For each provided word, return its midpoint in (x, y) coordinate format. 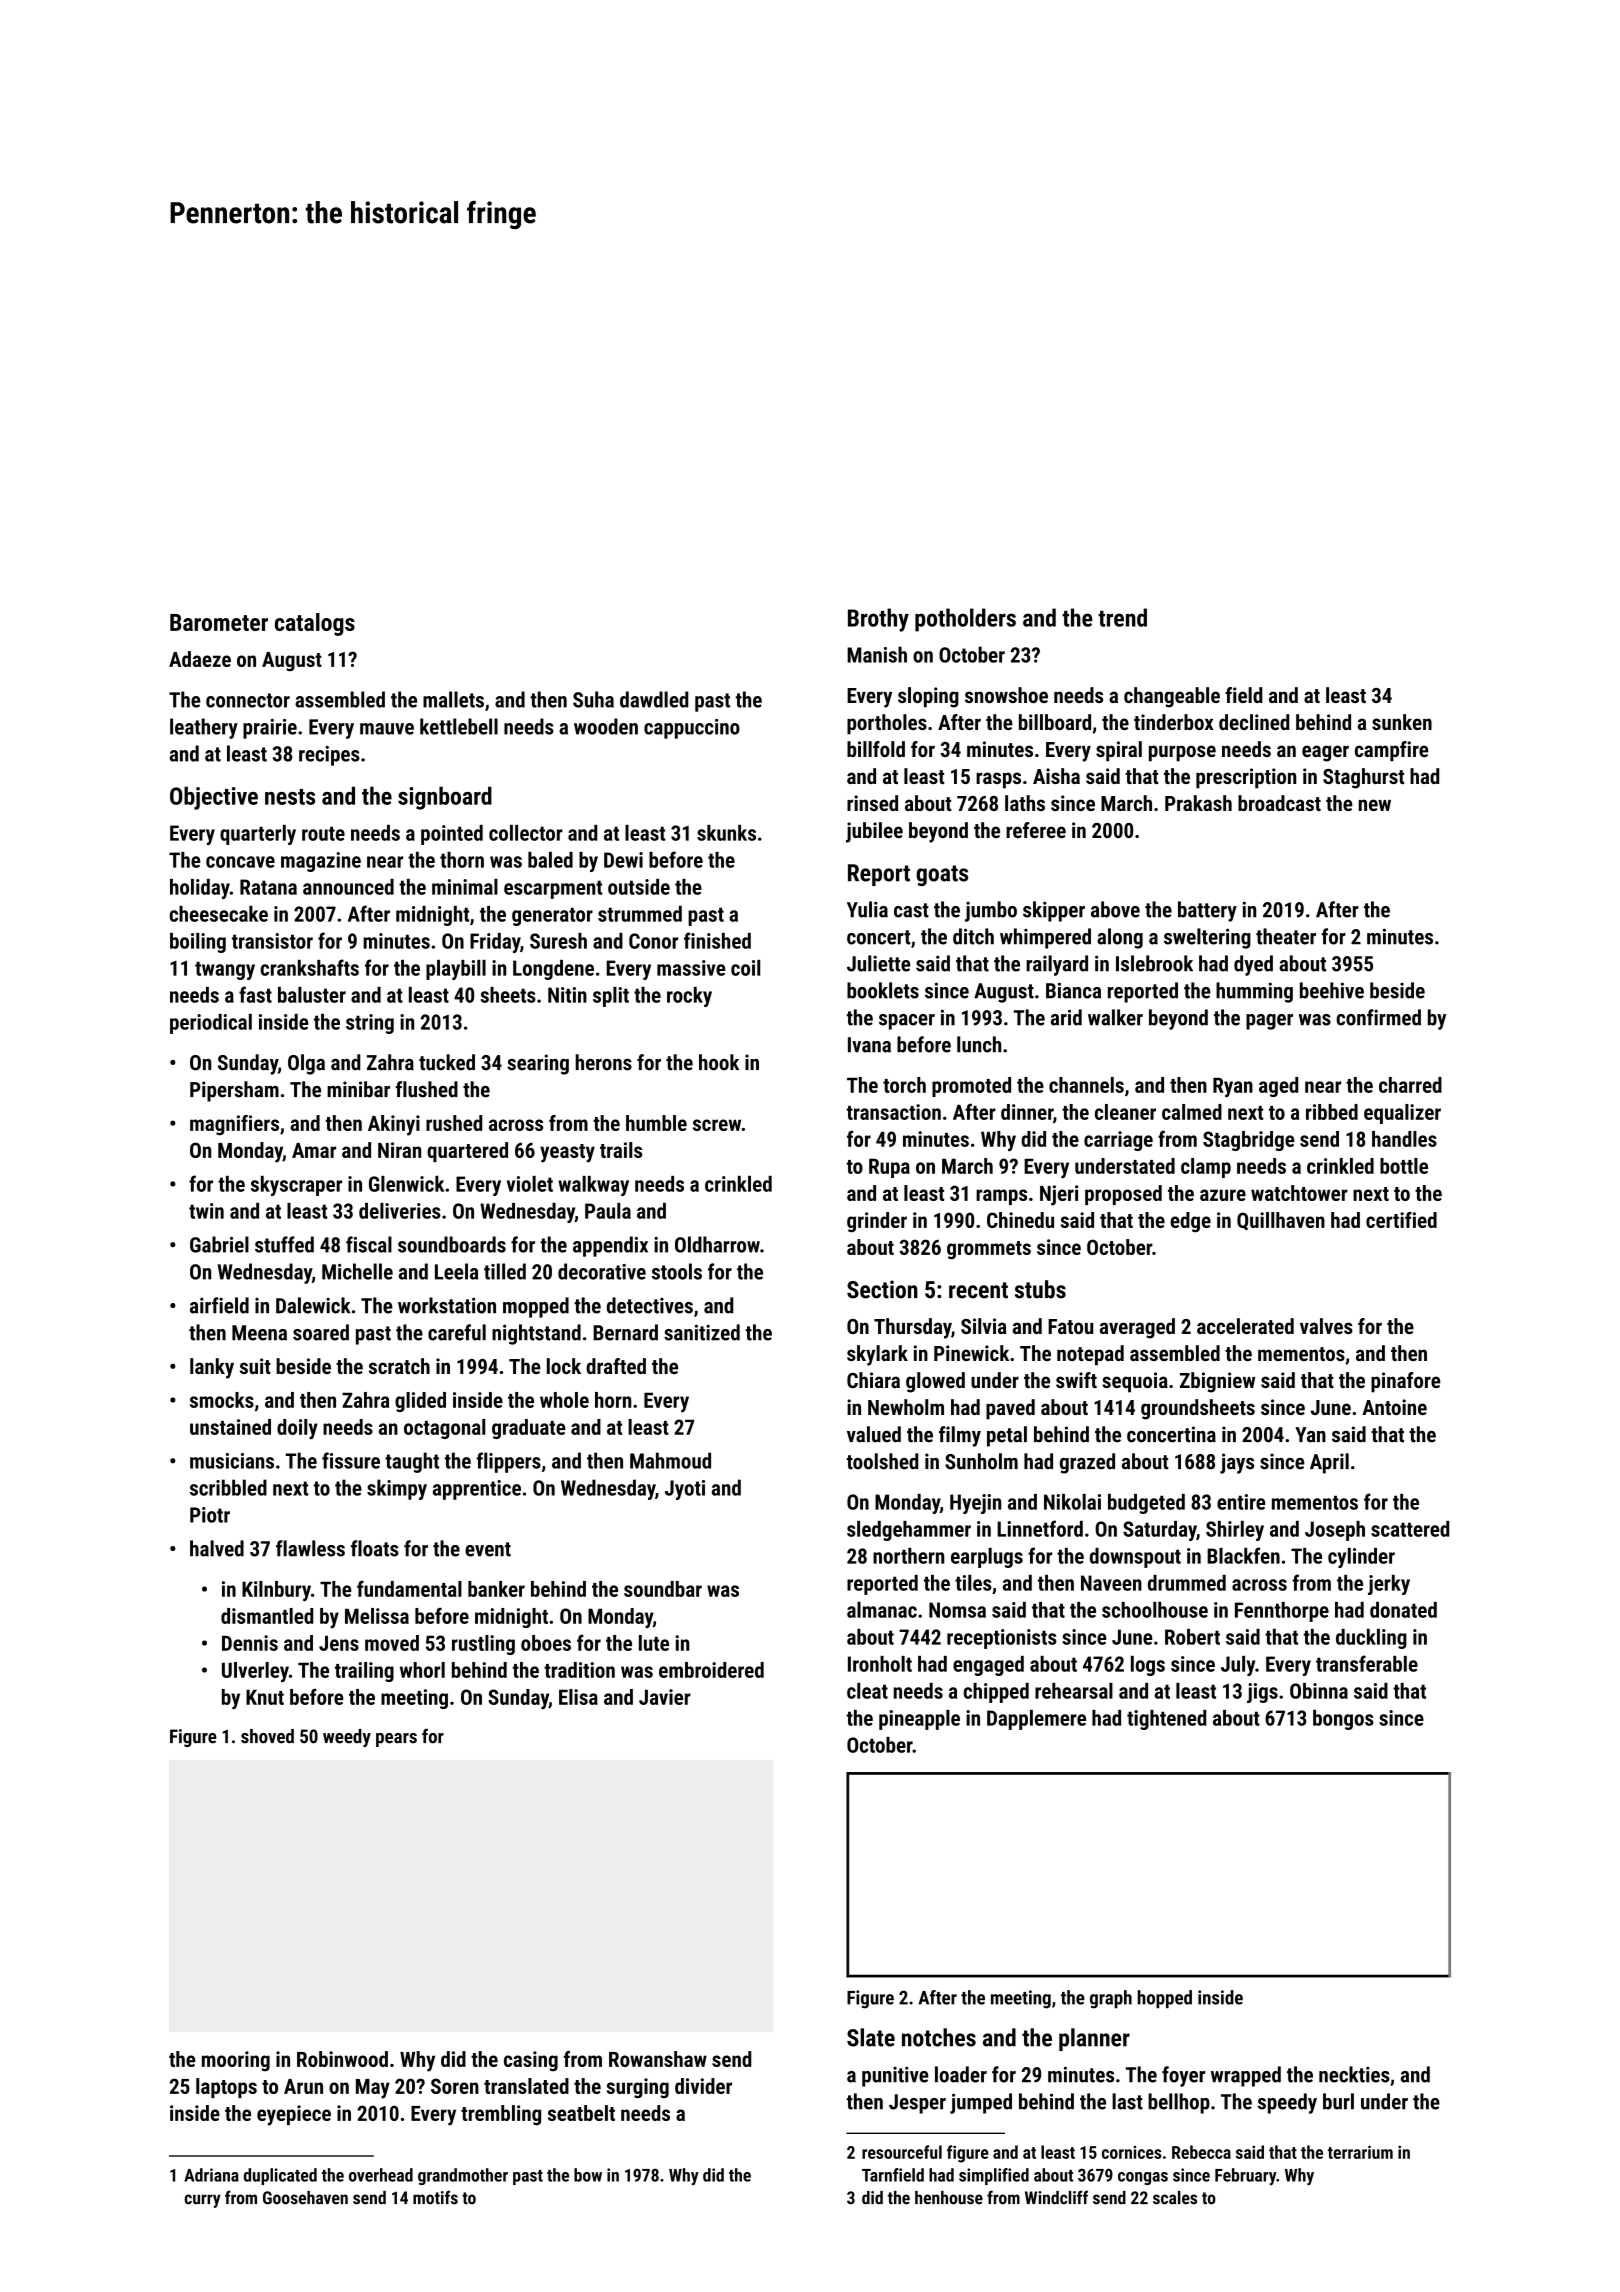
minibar (358, 1089)
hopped (1165, 1999)
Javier (665, 1697)
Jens (339, 1643)
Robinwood (342, 2059)
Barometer (219, 622)
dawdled (654, 699)
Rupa (889, 1168)
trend (1122, 617)
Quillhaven (1281, 1221)
